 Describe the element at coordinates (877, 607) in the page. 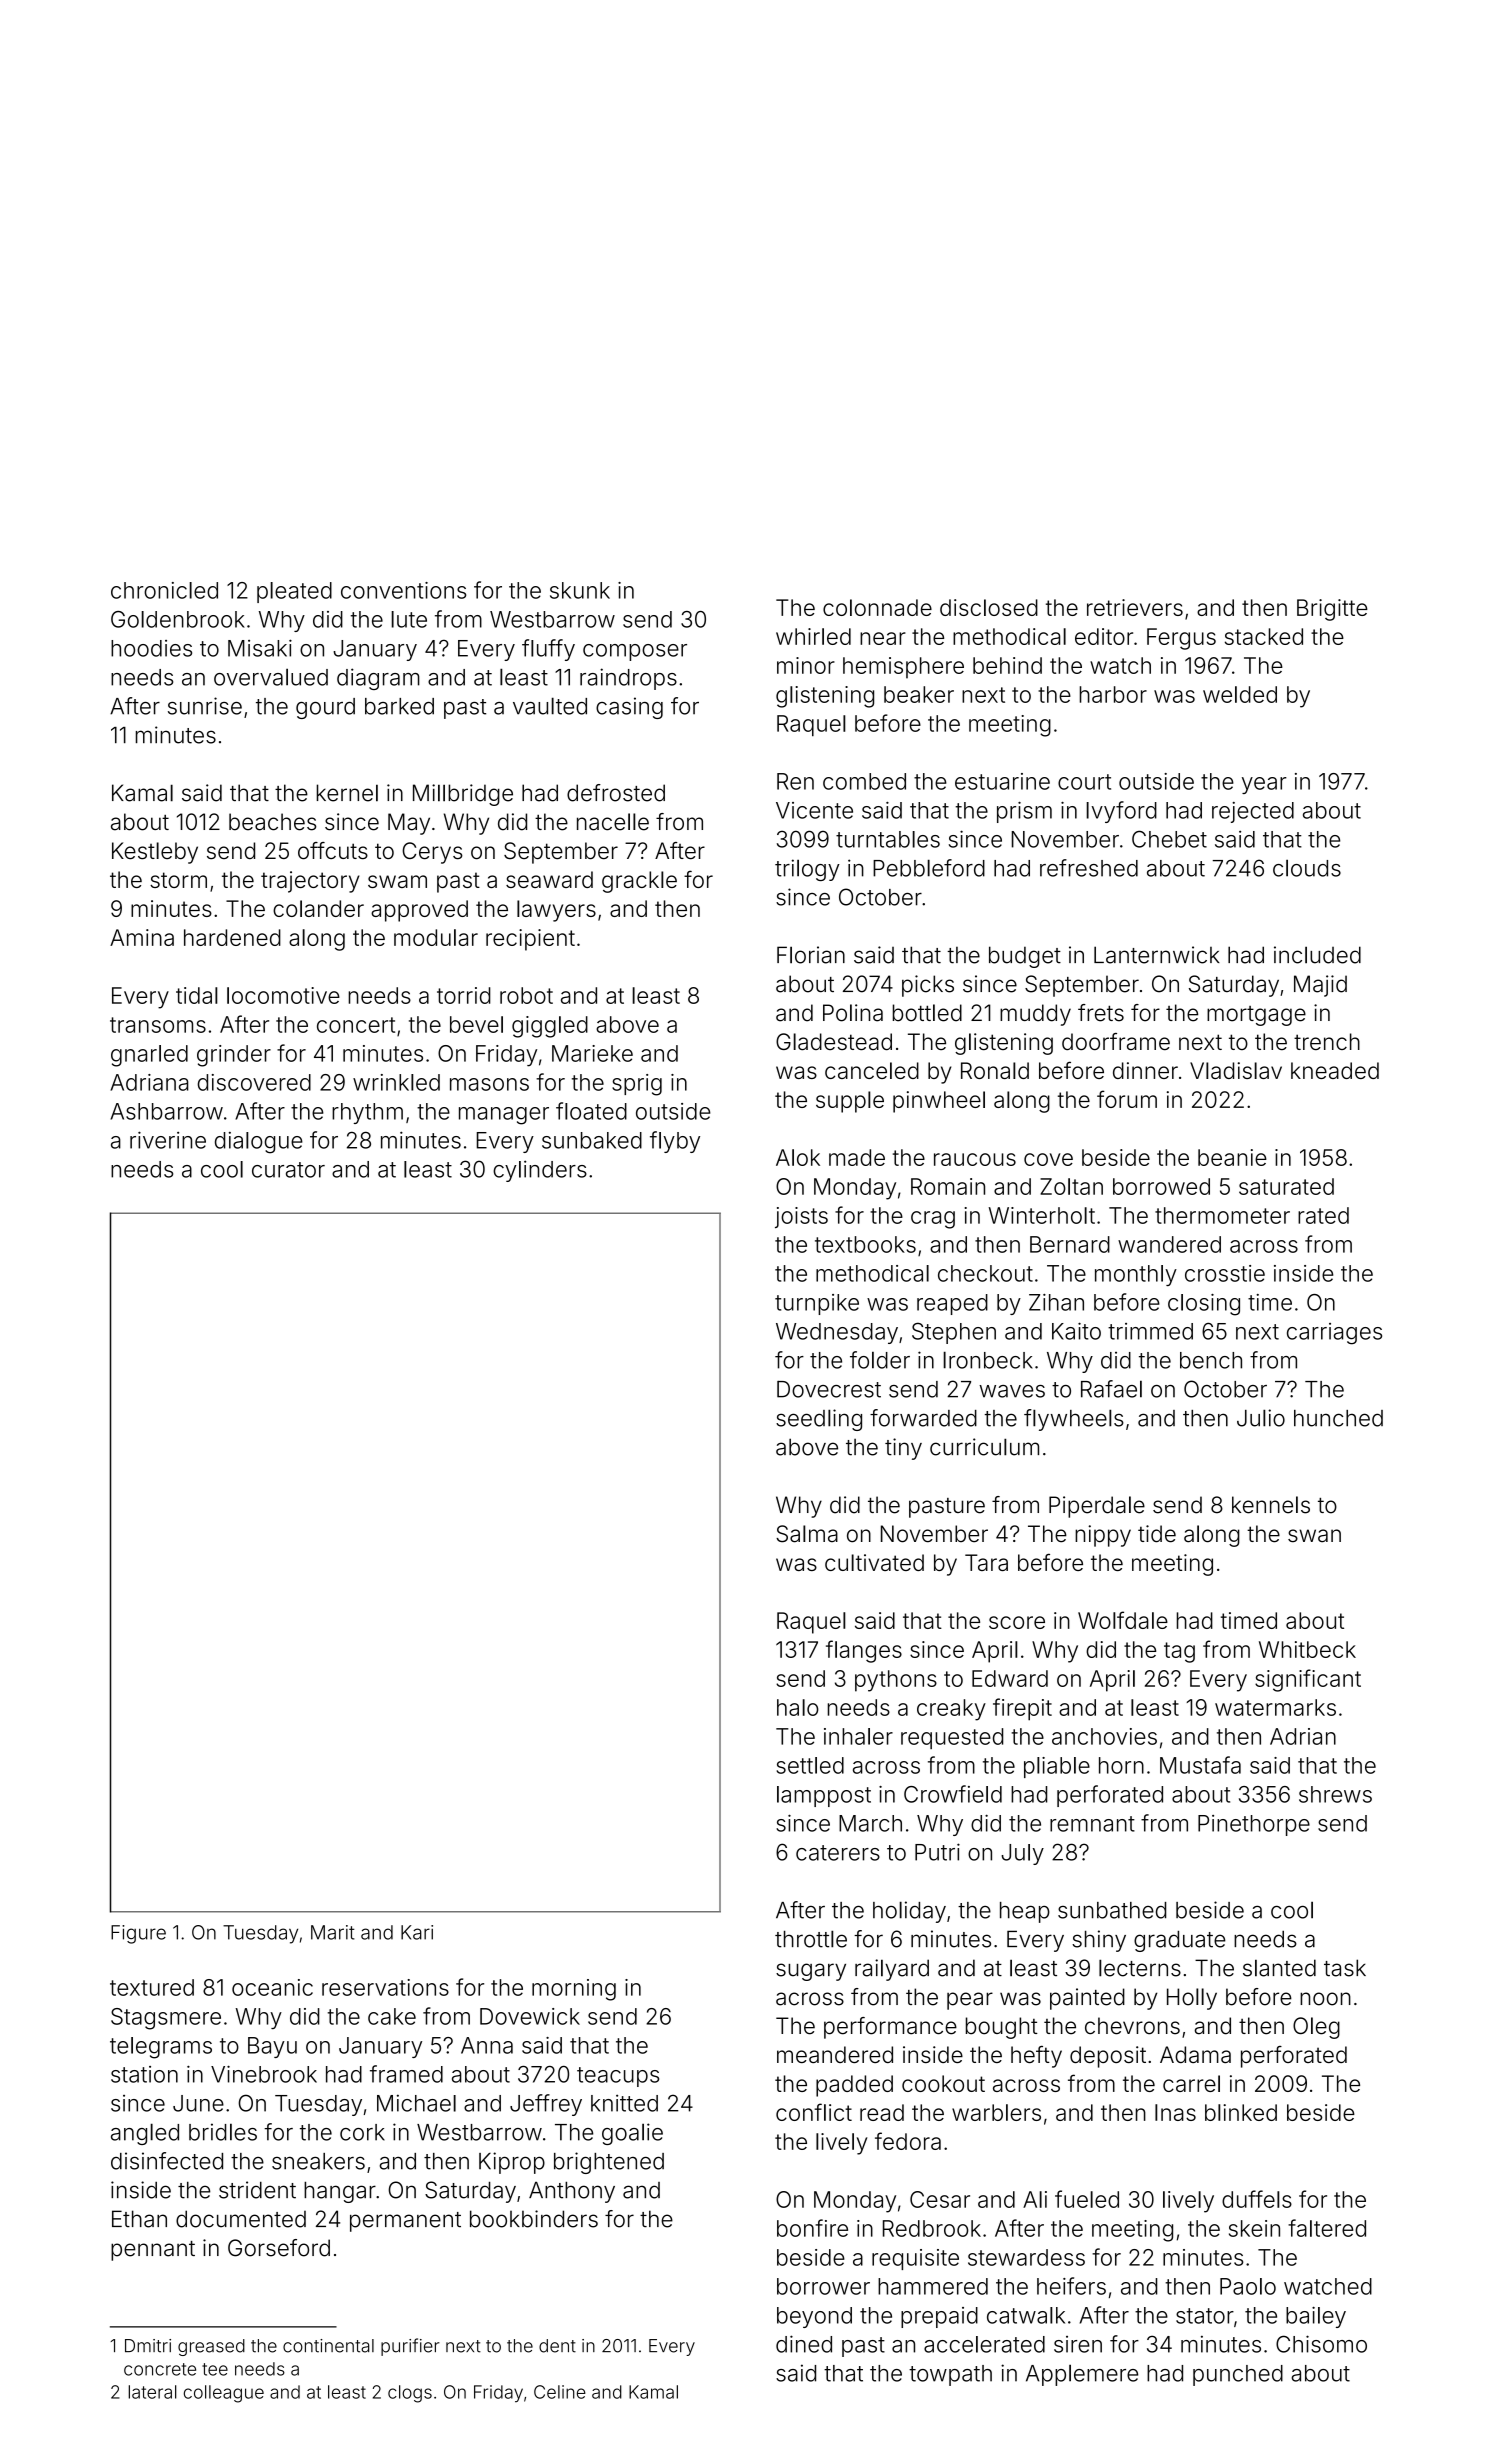

I see `colonnade` at that location.
